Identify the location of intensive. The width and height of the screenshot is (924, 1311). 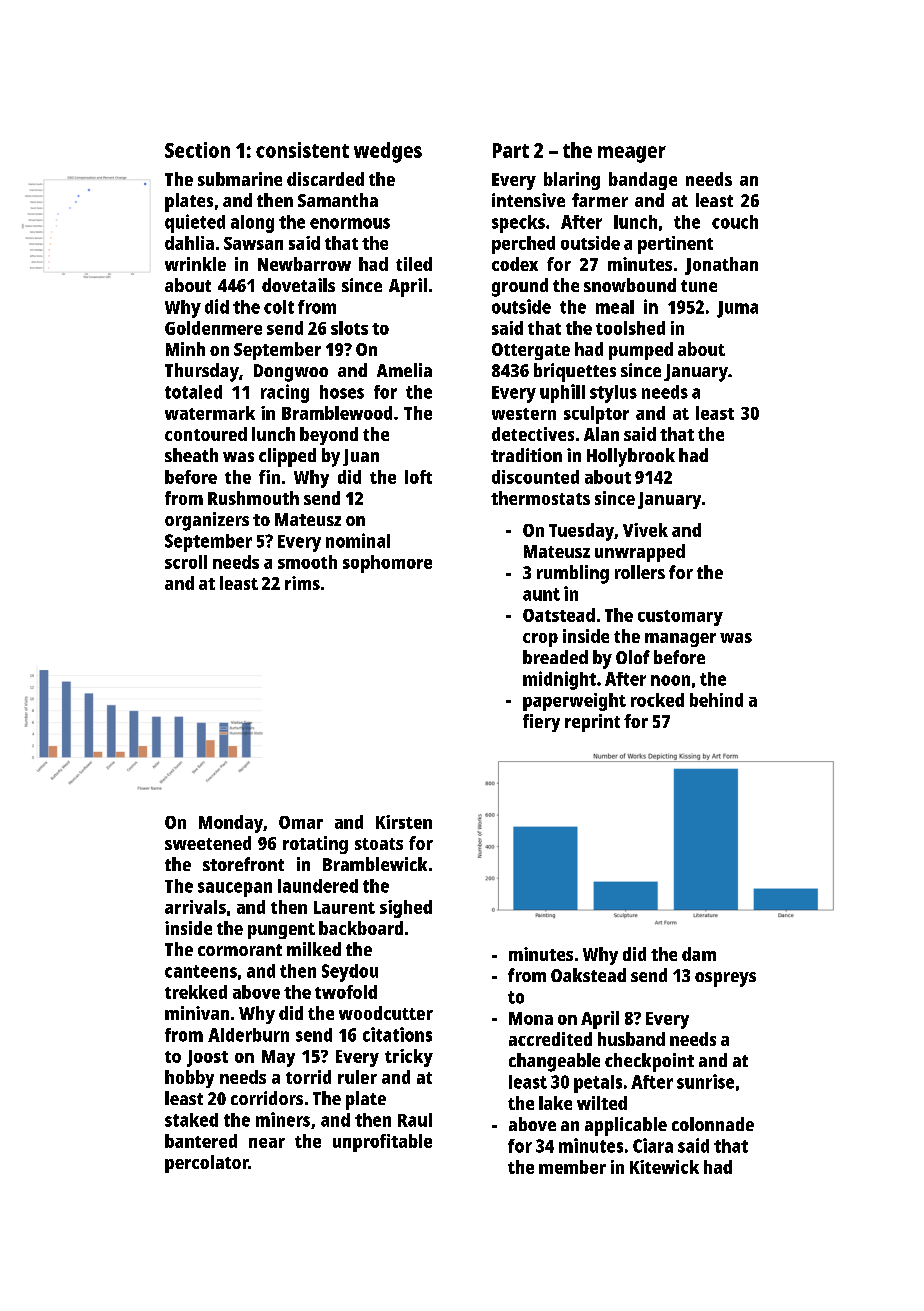
(528, 200).
